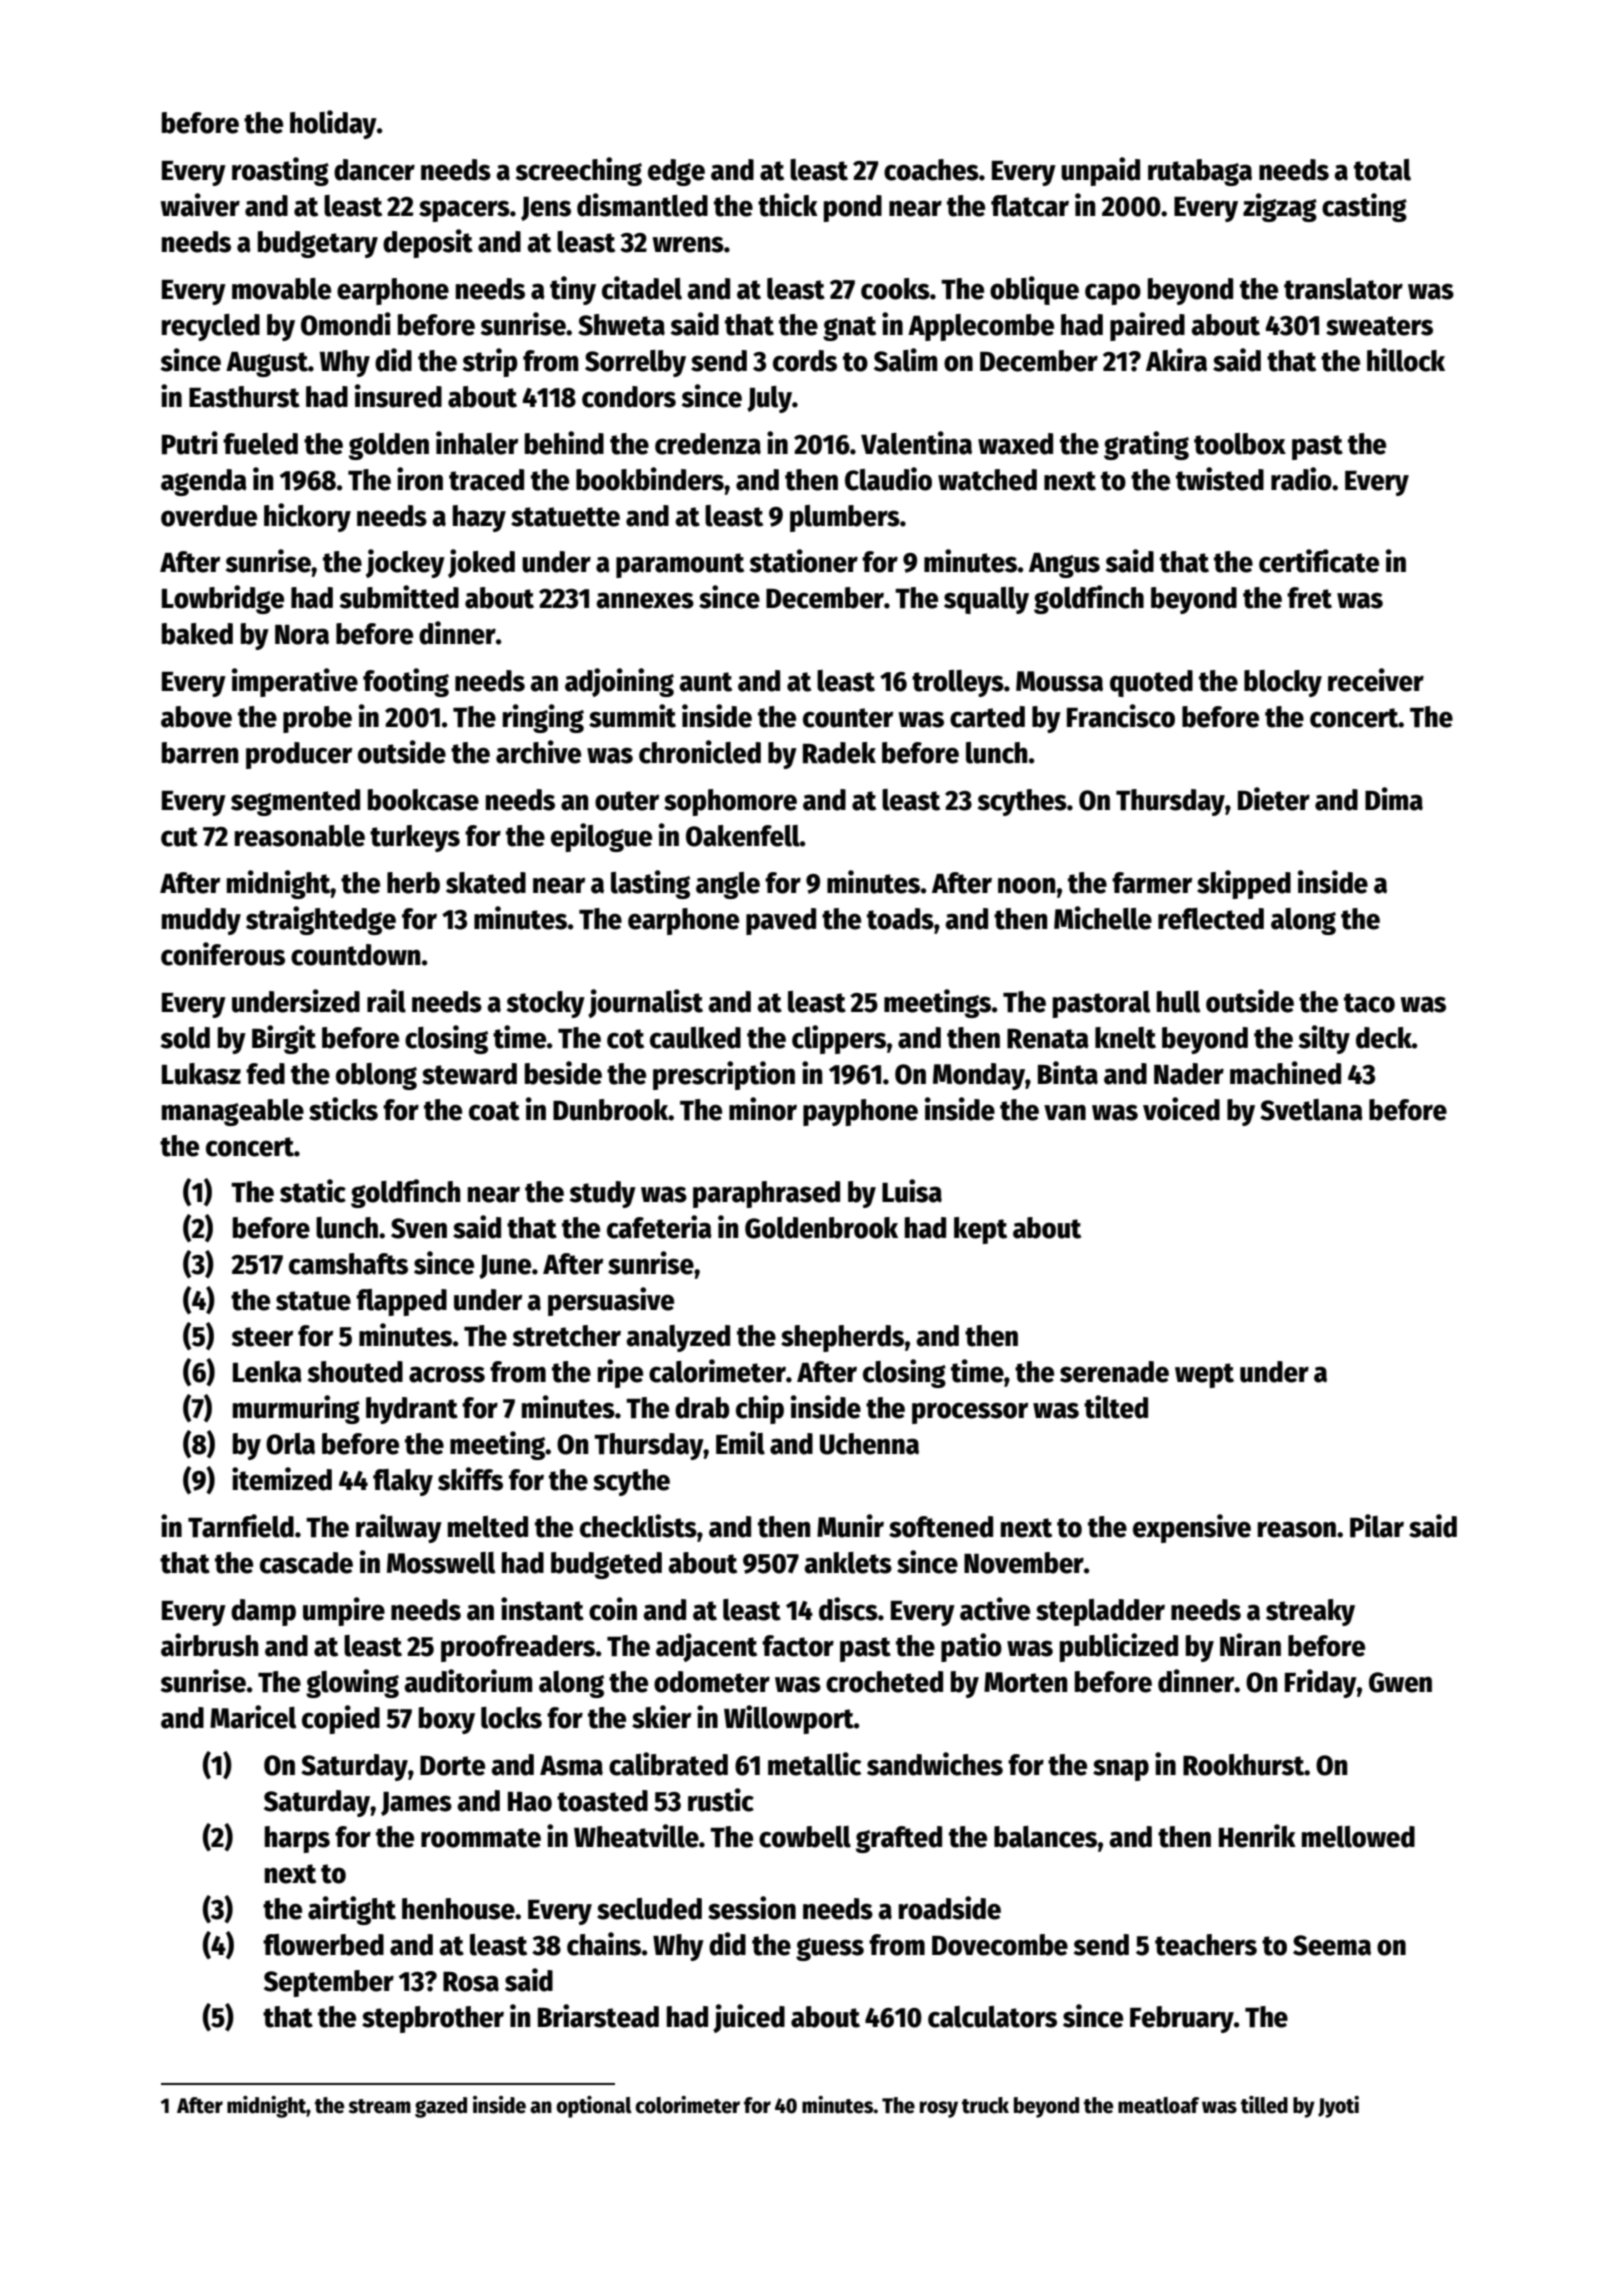  I want to click on holiday, so click(333, 124).
